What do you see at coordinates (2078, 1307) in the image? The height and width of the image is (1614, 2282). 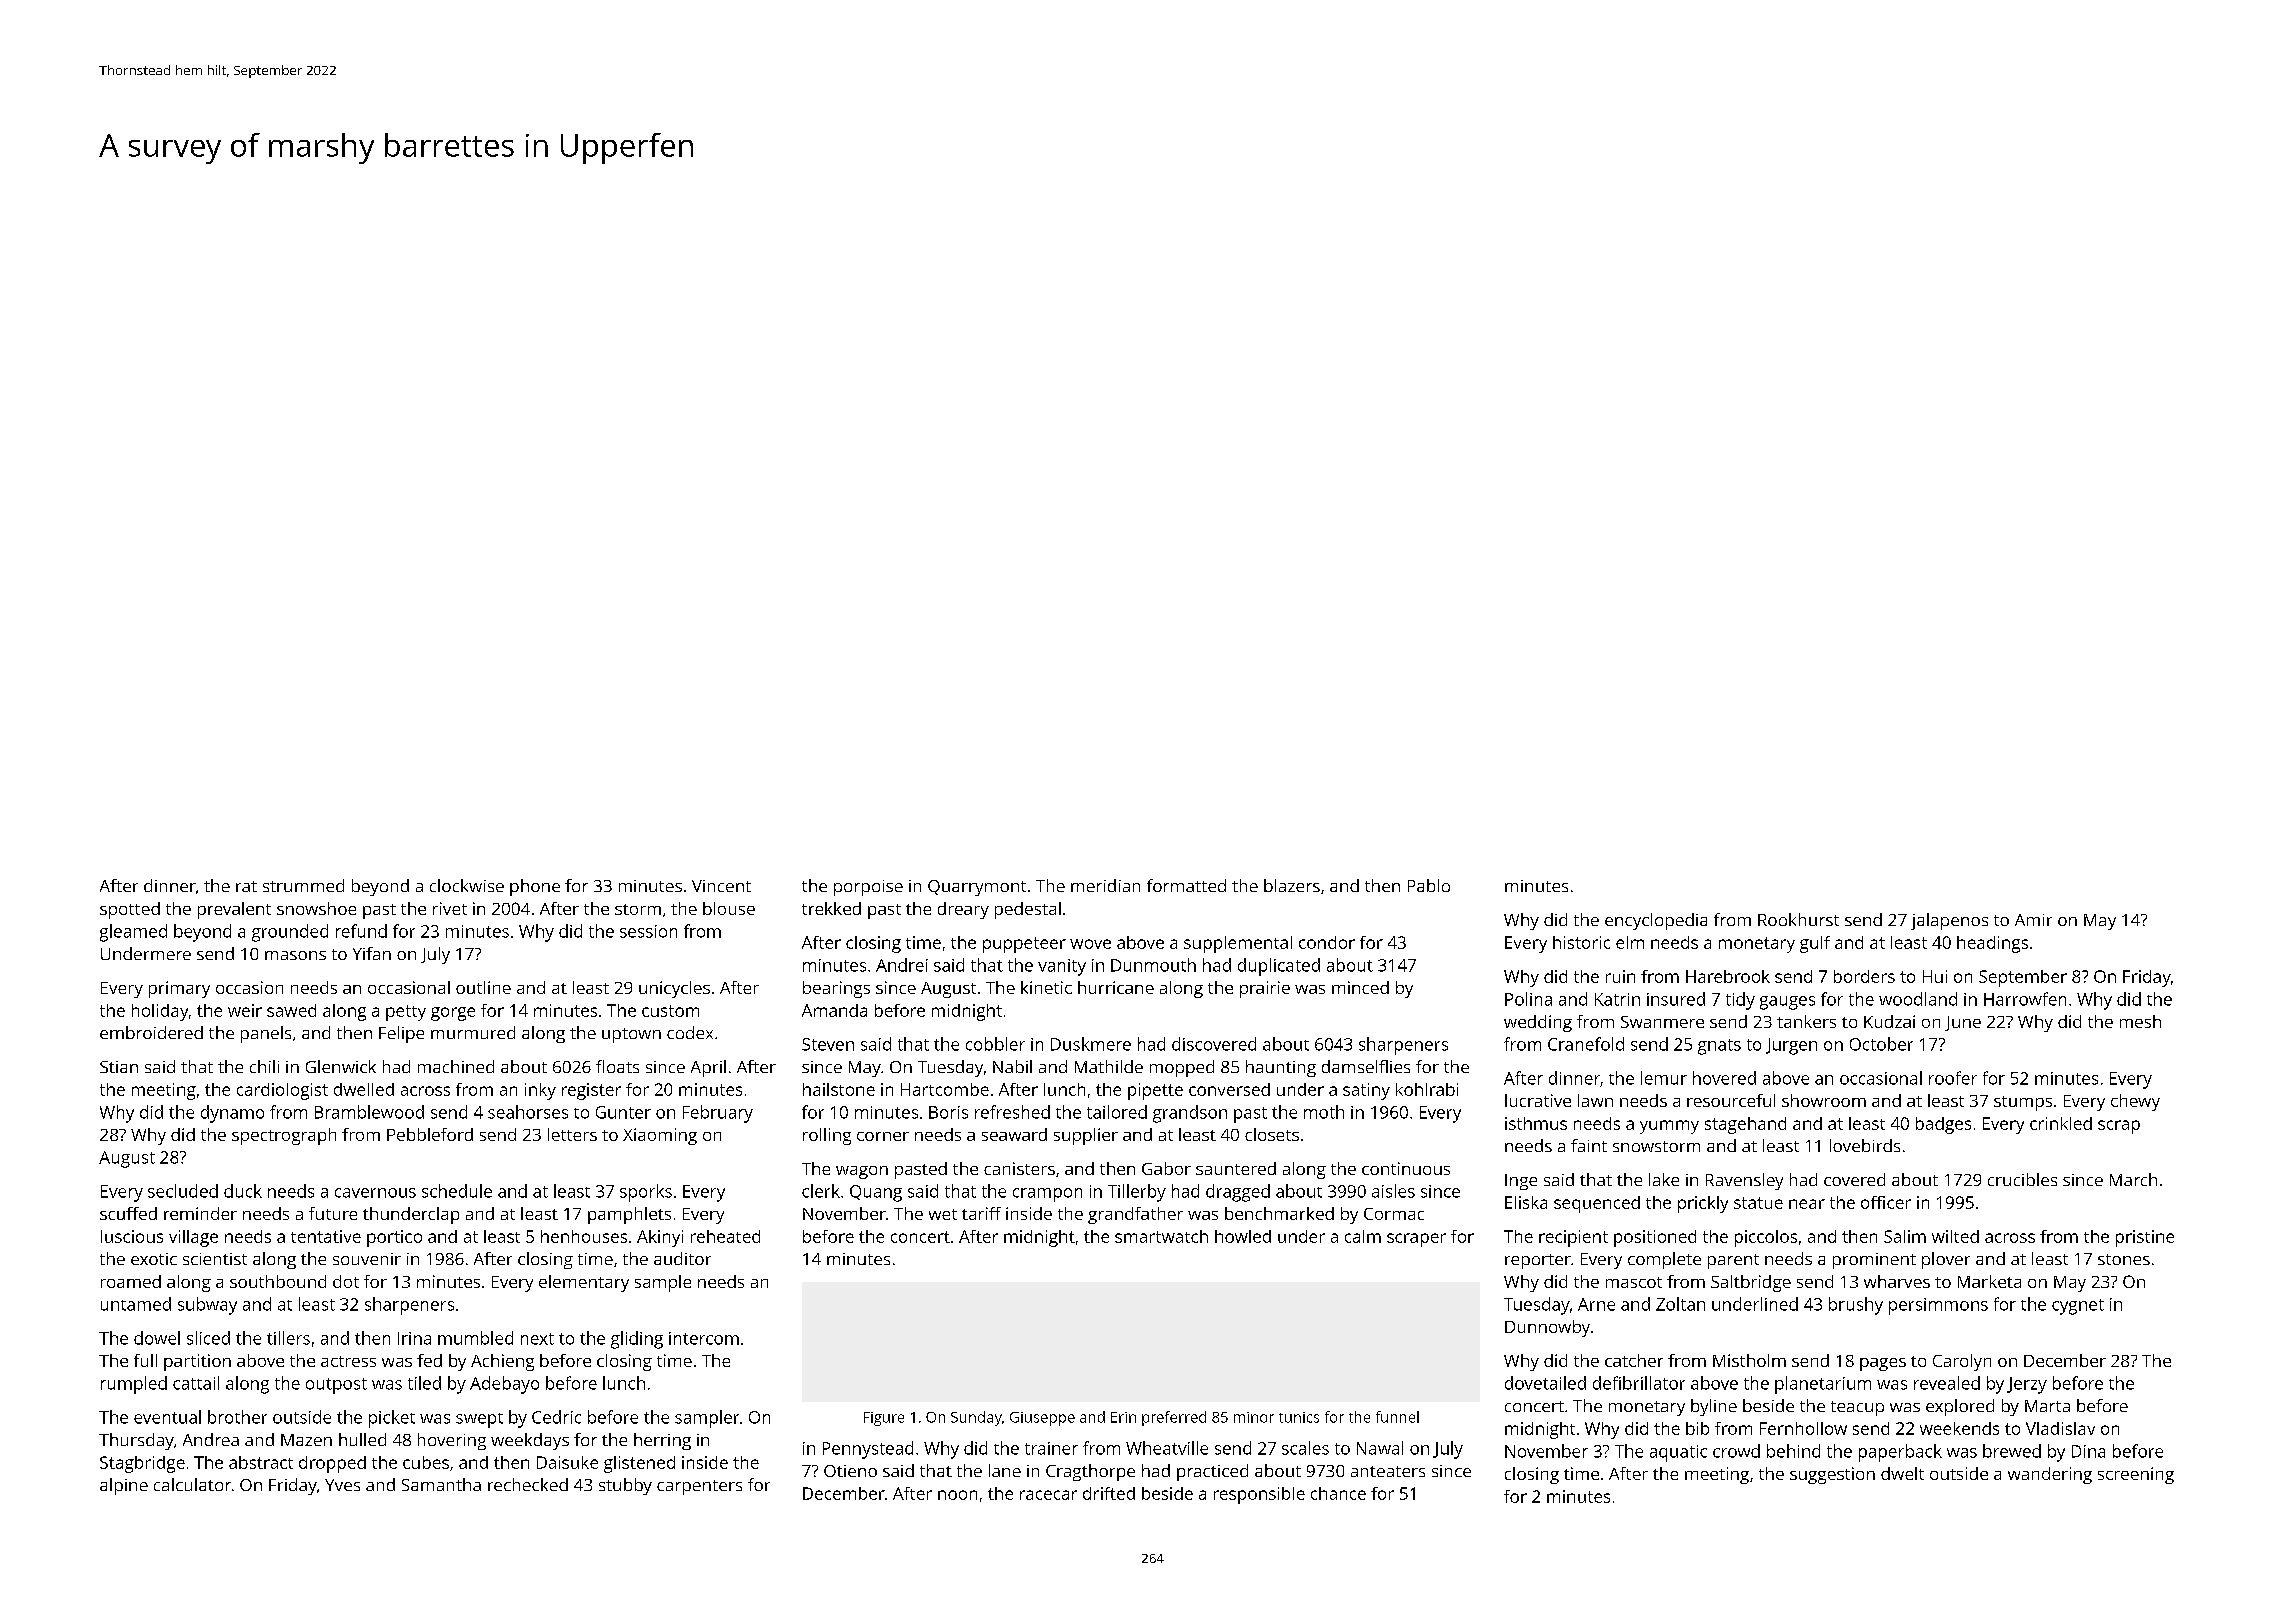 I see `cygnet` at bounding box center [2078, 1307].
